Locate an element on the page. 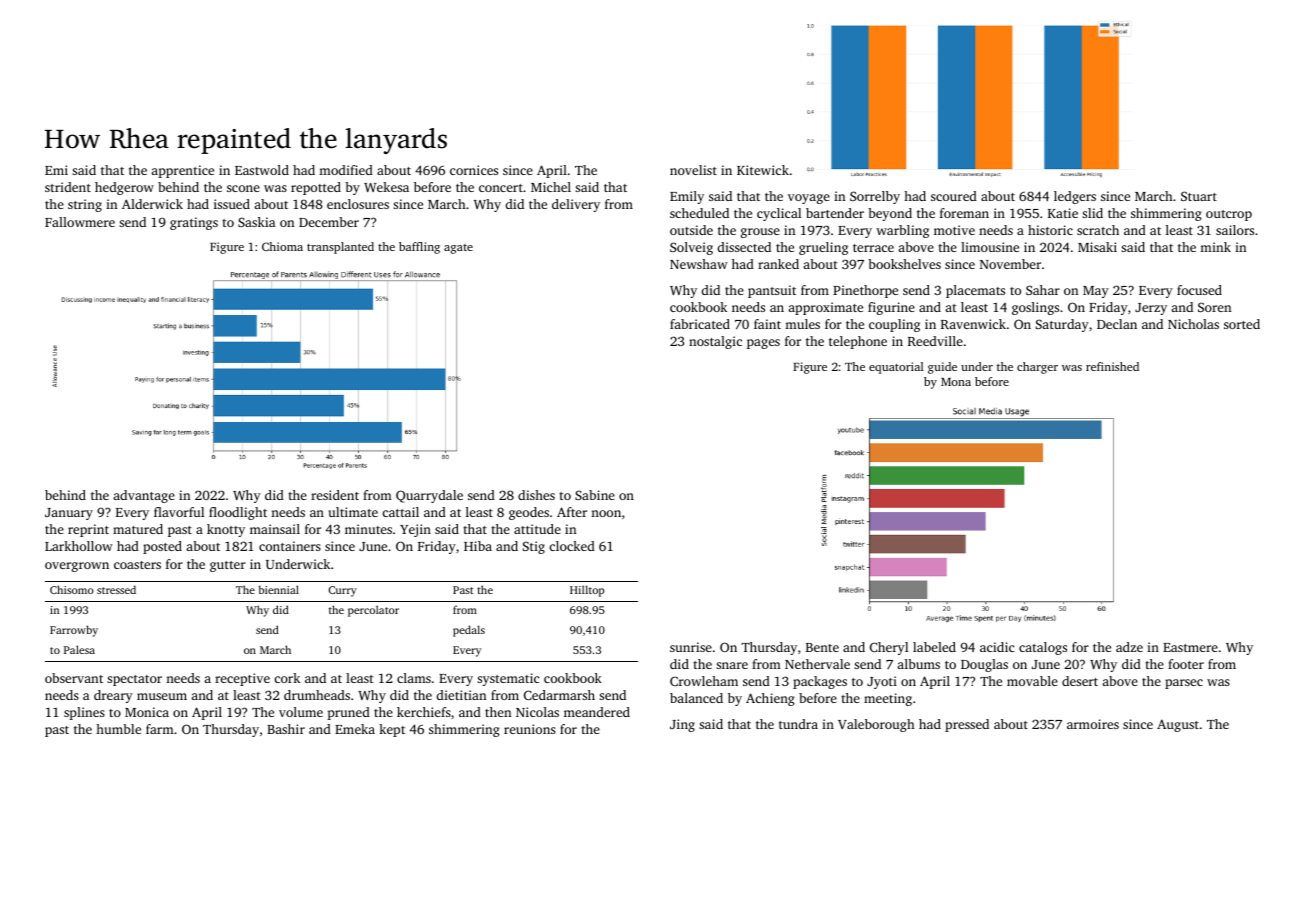  refinished is located at coordinates (1112, 366).
